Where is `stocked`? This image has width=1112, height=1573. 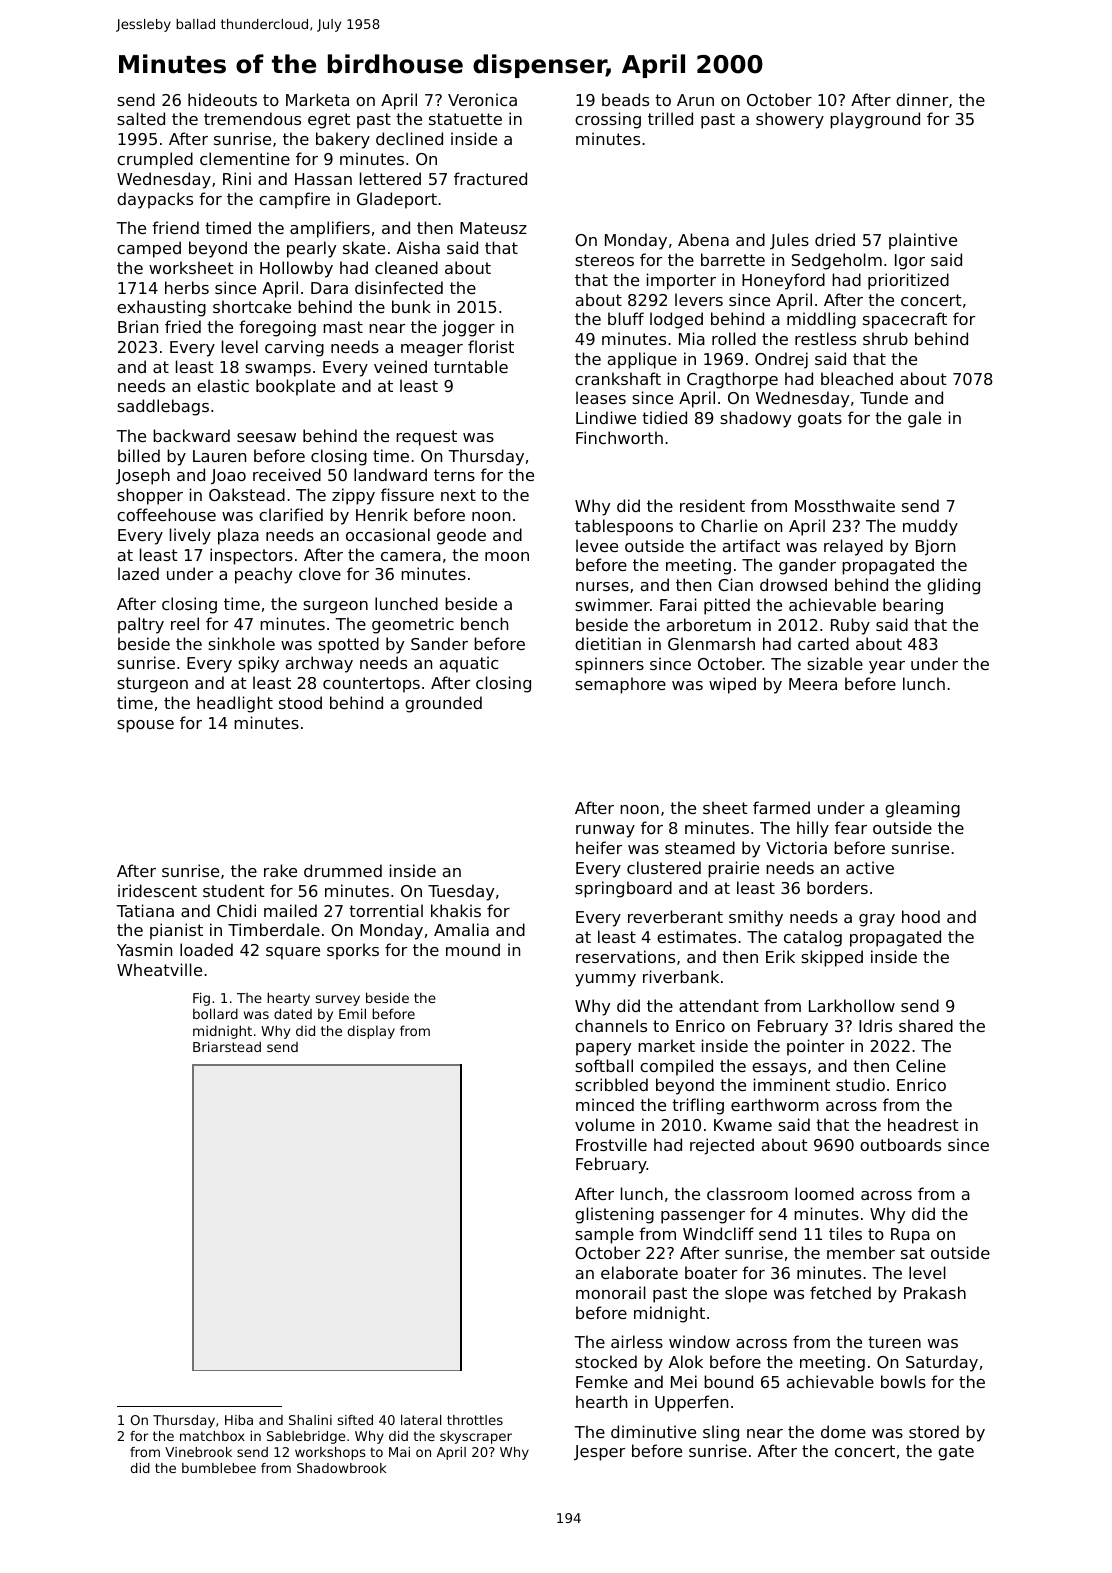 stocked is located at coordinates (606, 1361).
